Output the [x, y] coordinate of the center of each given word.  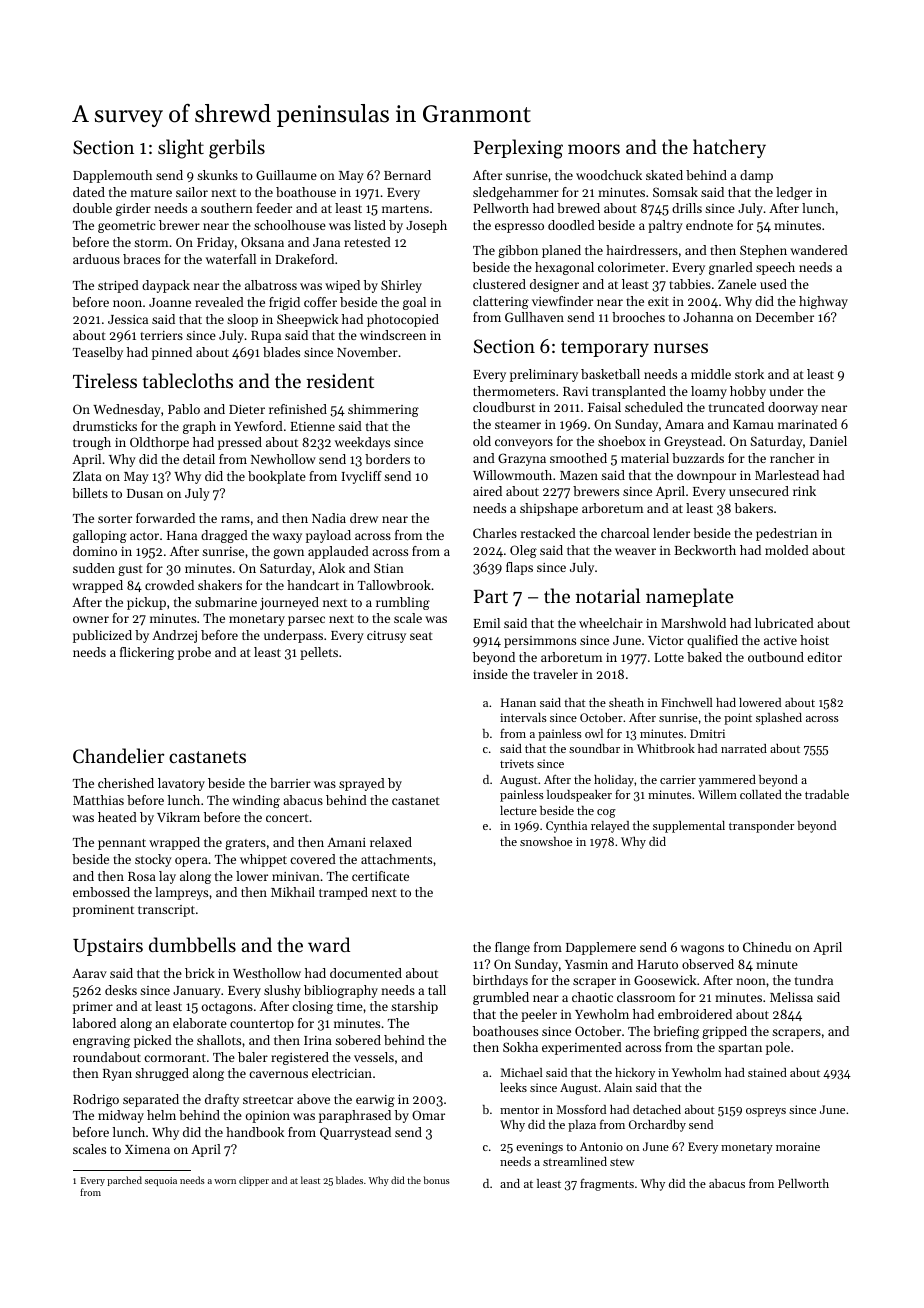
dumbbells [192, 945]
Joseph [426, 226]
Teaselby [98, 353]
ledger [794, 193]
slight [181, 149]
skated [664, 175]
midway [121, 1116]
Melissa [791, 997]
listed [370, 225]
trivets [517, 763]
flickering [147, 653]
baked [704, 657]
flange [512, 948]
